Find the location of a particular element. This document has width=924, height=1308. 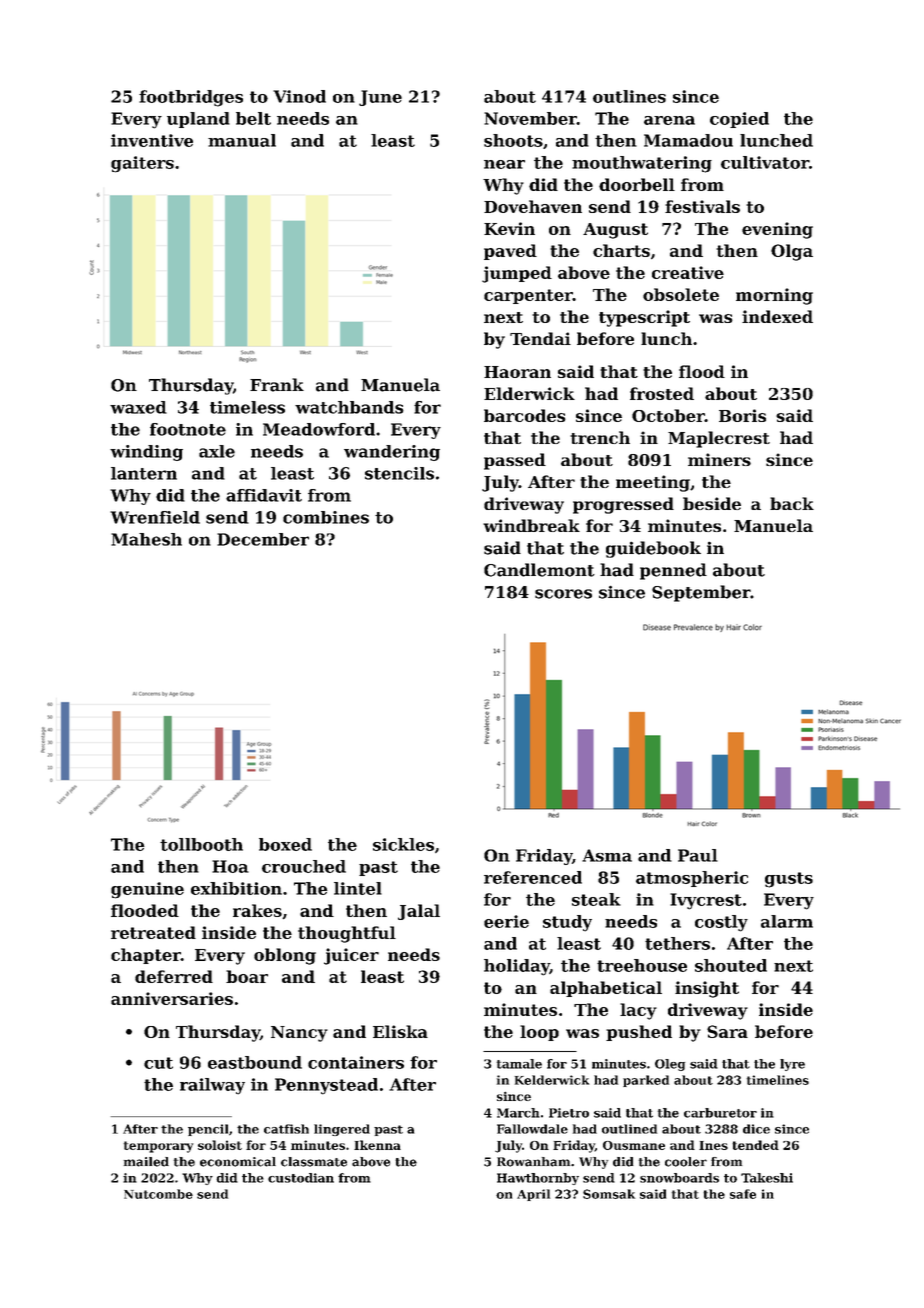

Paul is located at coordinates (698, 855).
